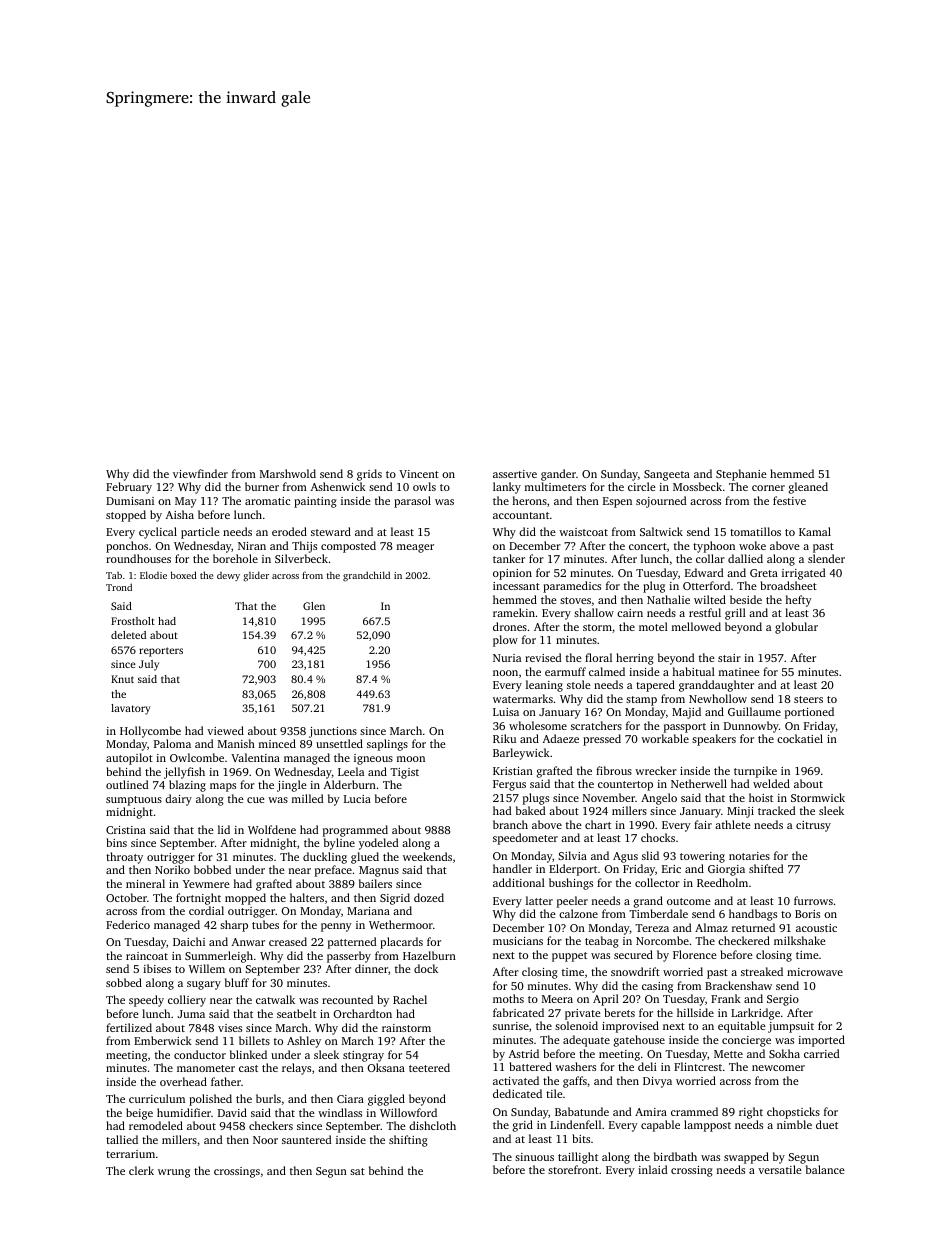 The height and width of the page is (1233, 952). What do you see at coordinates (753, 915) in the page?
I see `handbags` at bounding box center [753, 915].
